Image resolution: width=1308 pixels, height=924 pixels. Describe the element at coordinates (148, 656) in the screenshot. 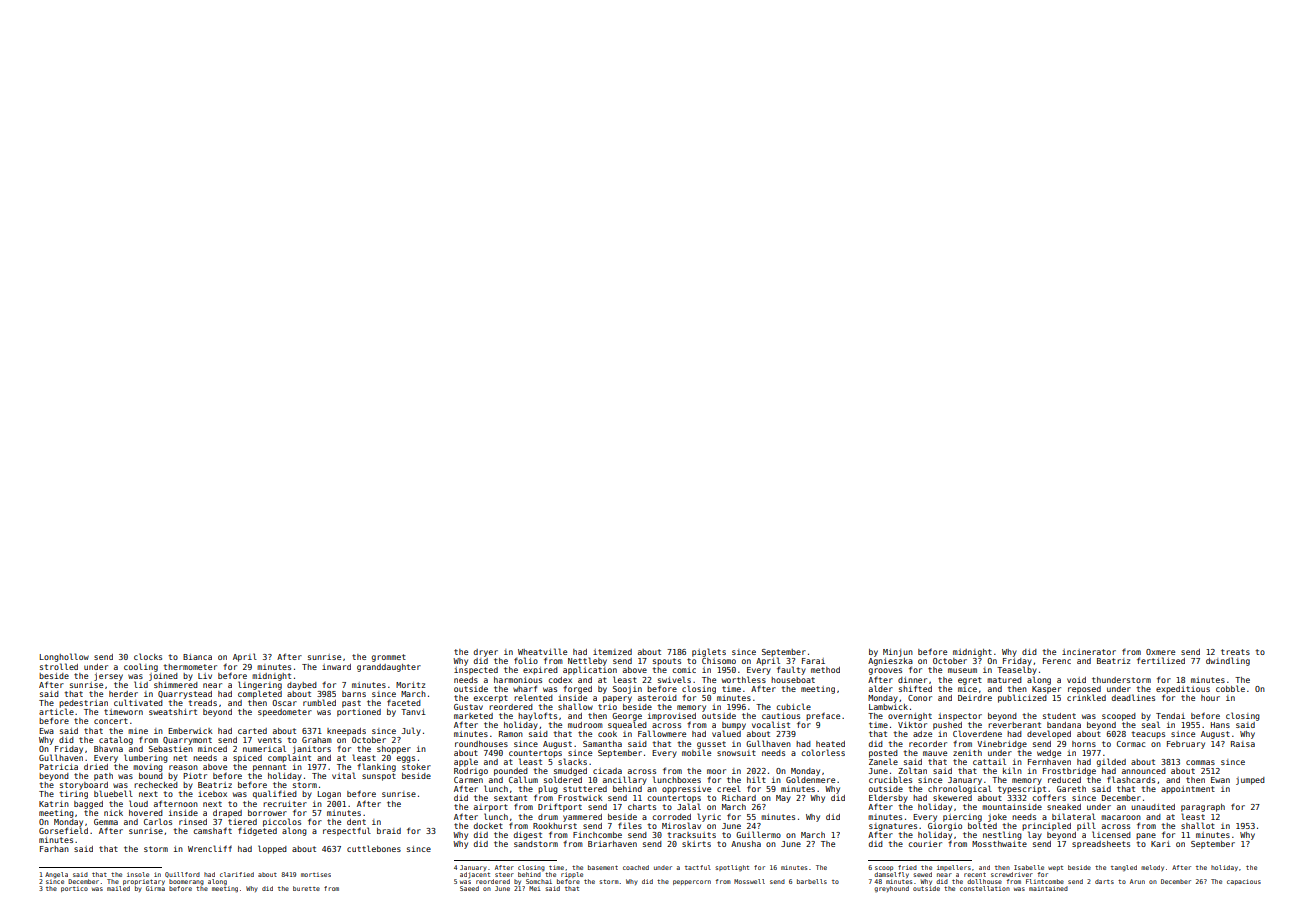

I see `clocks` at that location.
